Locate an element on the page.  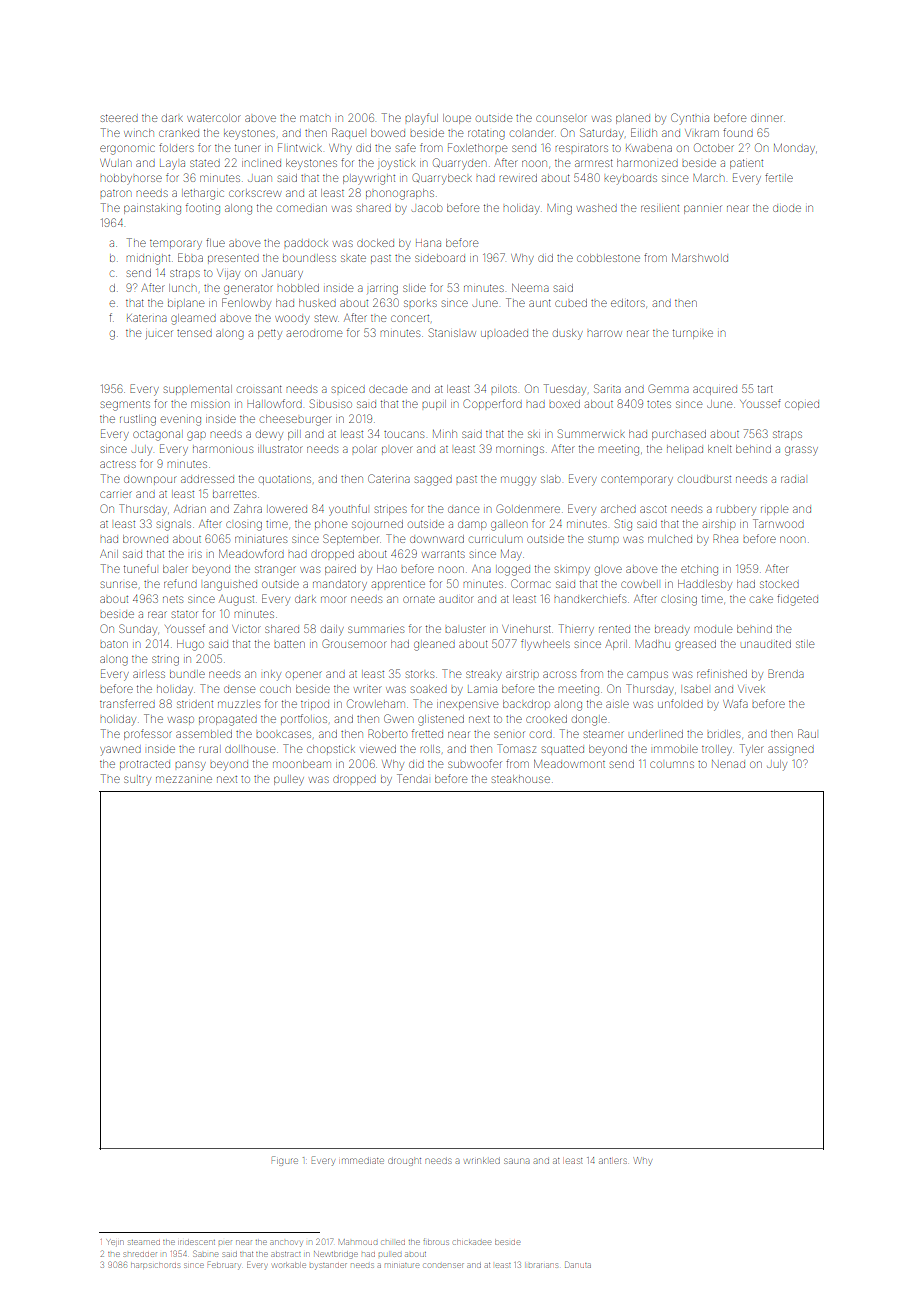
bowed is located at coordinates (388, 133).
